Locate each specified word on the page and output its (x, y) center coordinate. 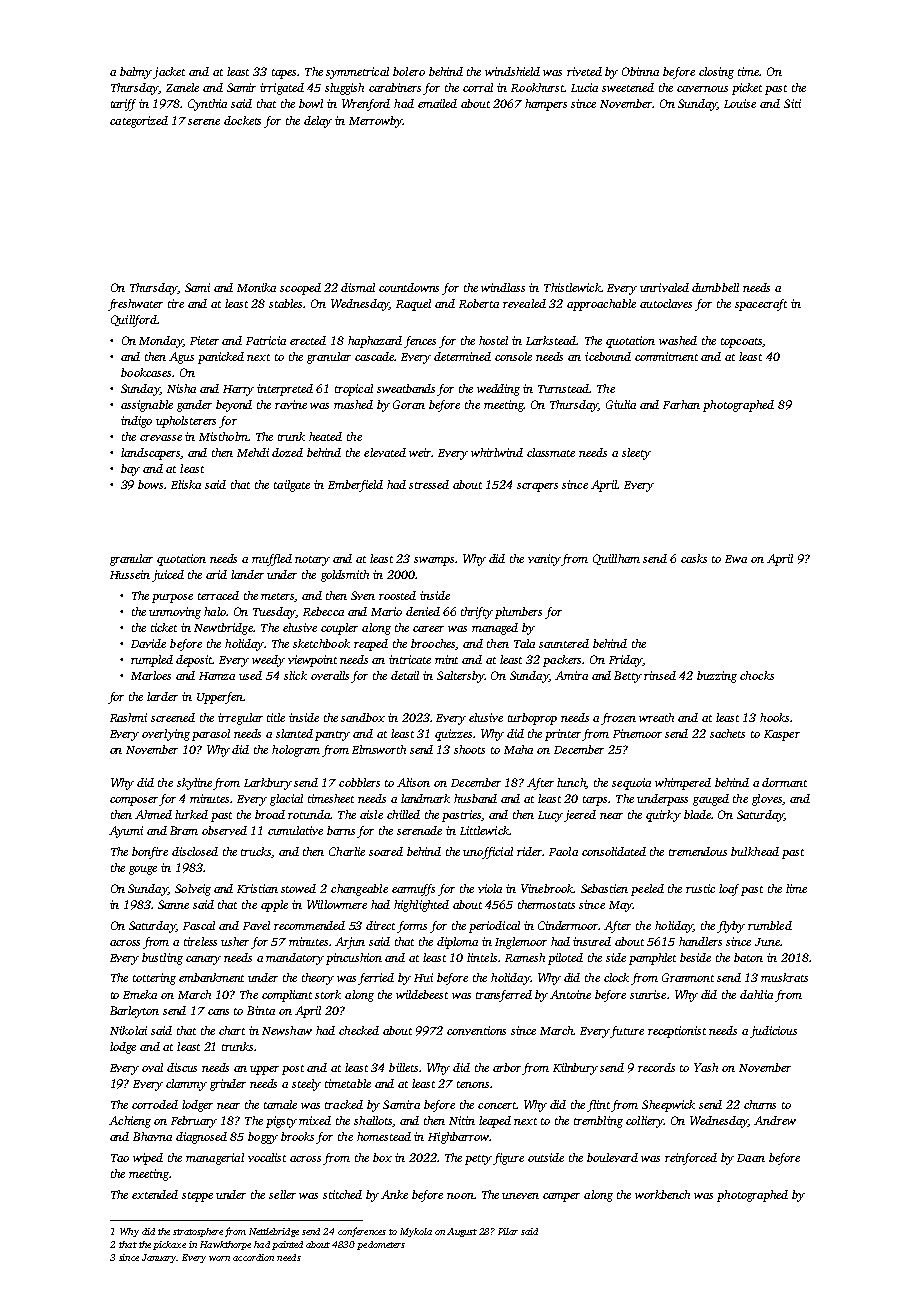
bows (150, 484)
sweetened (628, 87)
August (462, 1232)
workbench (662, 1194)
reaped (371, 645)
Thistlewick (572, 287)
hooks (774, 717)
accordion (253, 1257)
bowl (311, 103)
